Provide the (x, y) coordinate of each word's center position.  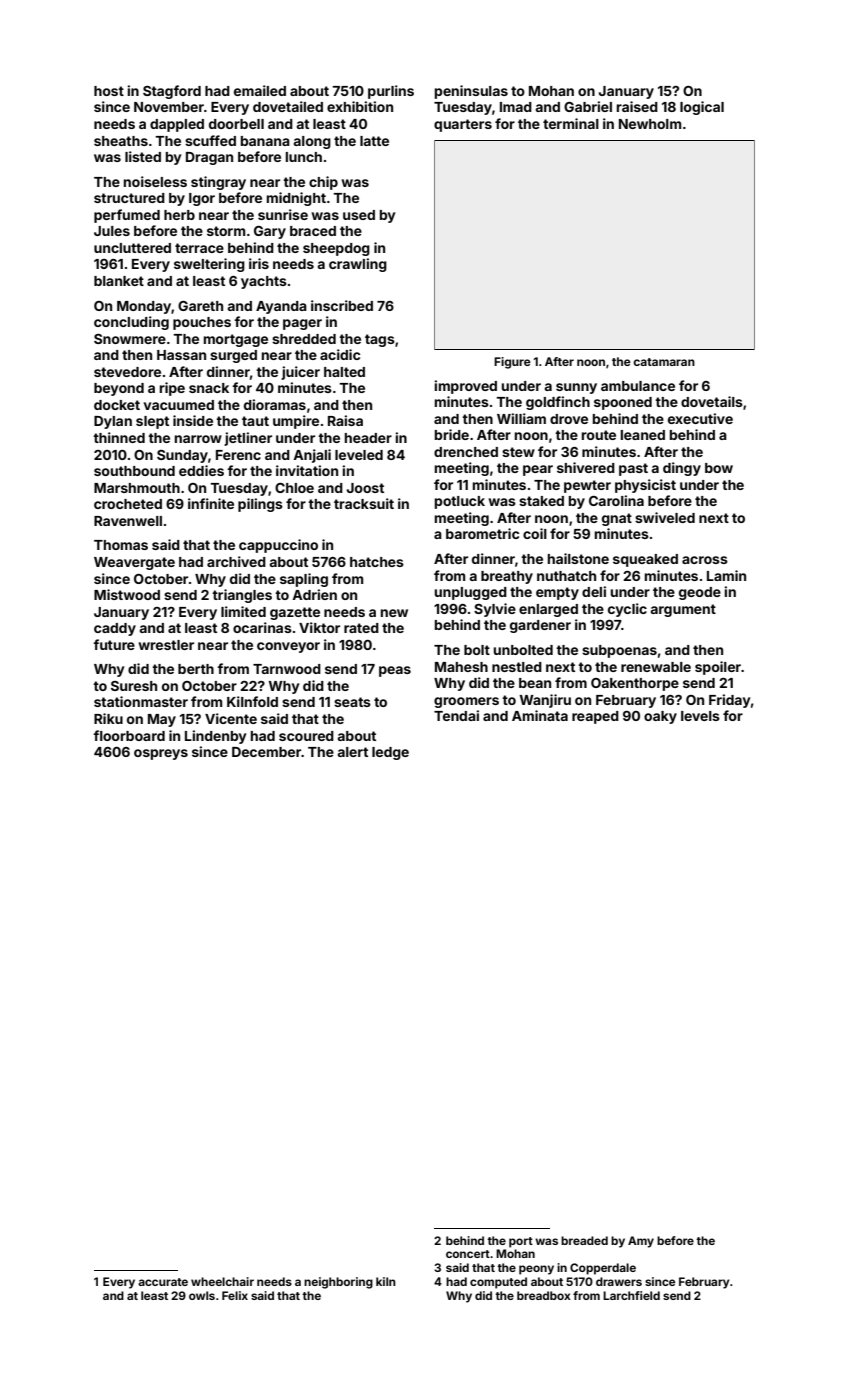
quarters (463, 125)
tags (380, 340)
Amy (641, 1242)
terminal (571, 123)
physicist (645, 486)
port (521, 1242)
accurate (163, 1282)
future (114, 644)
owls (202, 1295)
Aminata (540, 715)
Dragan (209, 158)
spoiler (718, 668)
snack (209, 388)
